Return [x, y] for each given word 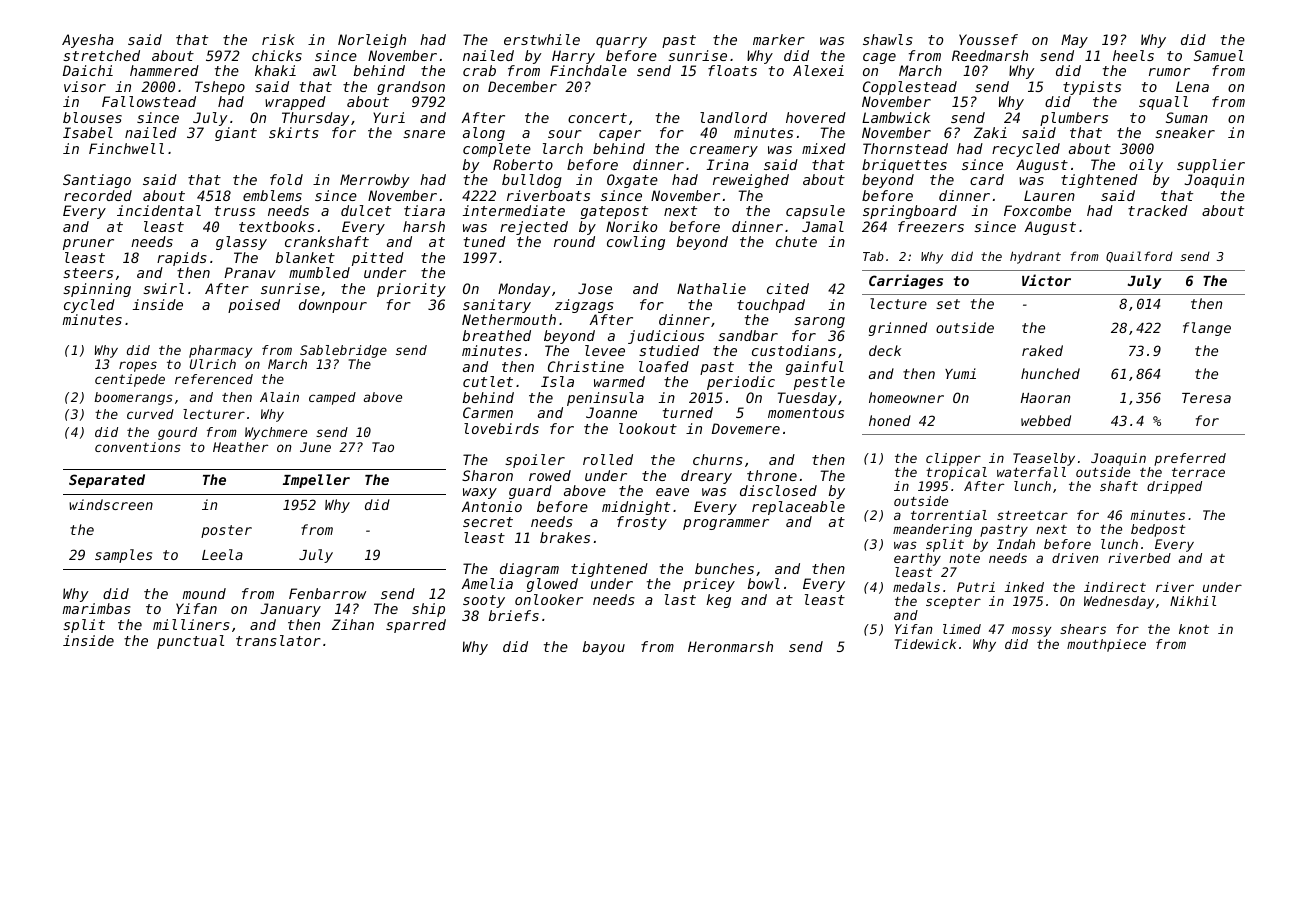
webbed [1046, 420]
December [522, 86]
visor [85, 86]
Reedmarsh [990, 55]
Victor [1046, 280]
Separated [107, 481]
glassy [241, 243]
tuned [485, 241]
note [964, 558]
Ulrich [213, 364]
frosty [642, 523]
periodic [741, 383]
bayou [604, 648]
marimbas [97, 608]
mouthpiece [1106, 645]
